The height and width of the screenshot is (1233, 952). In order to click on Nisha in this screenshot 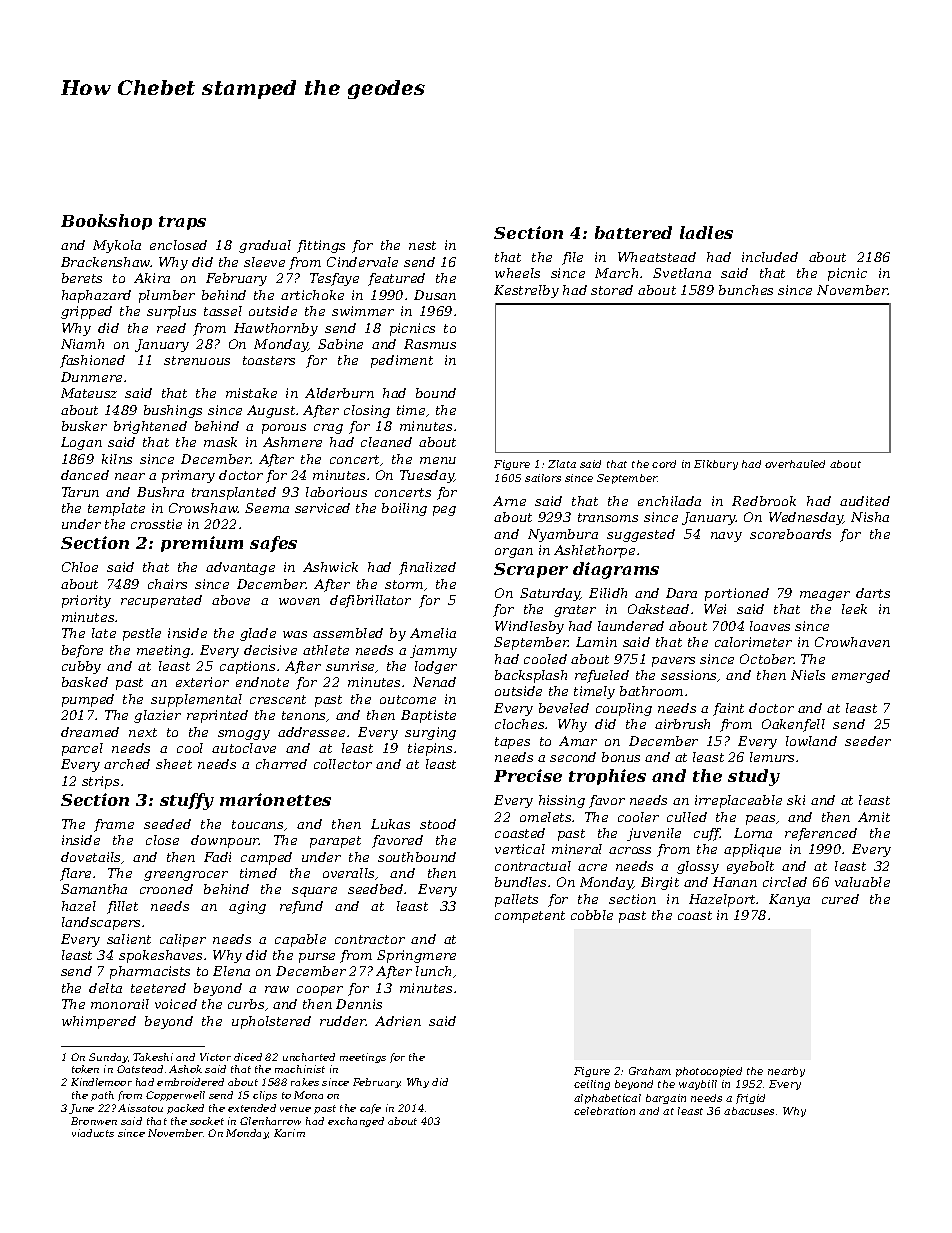, I will do `click(870, 517)`.
